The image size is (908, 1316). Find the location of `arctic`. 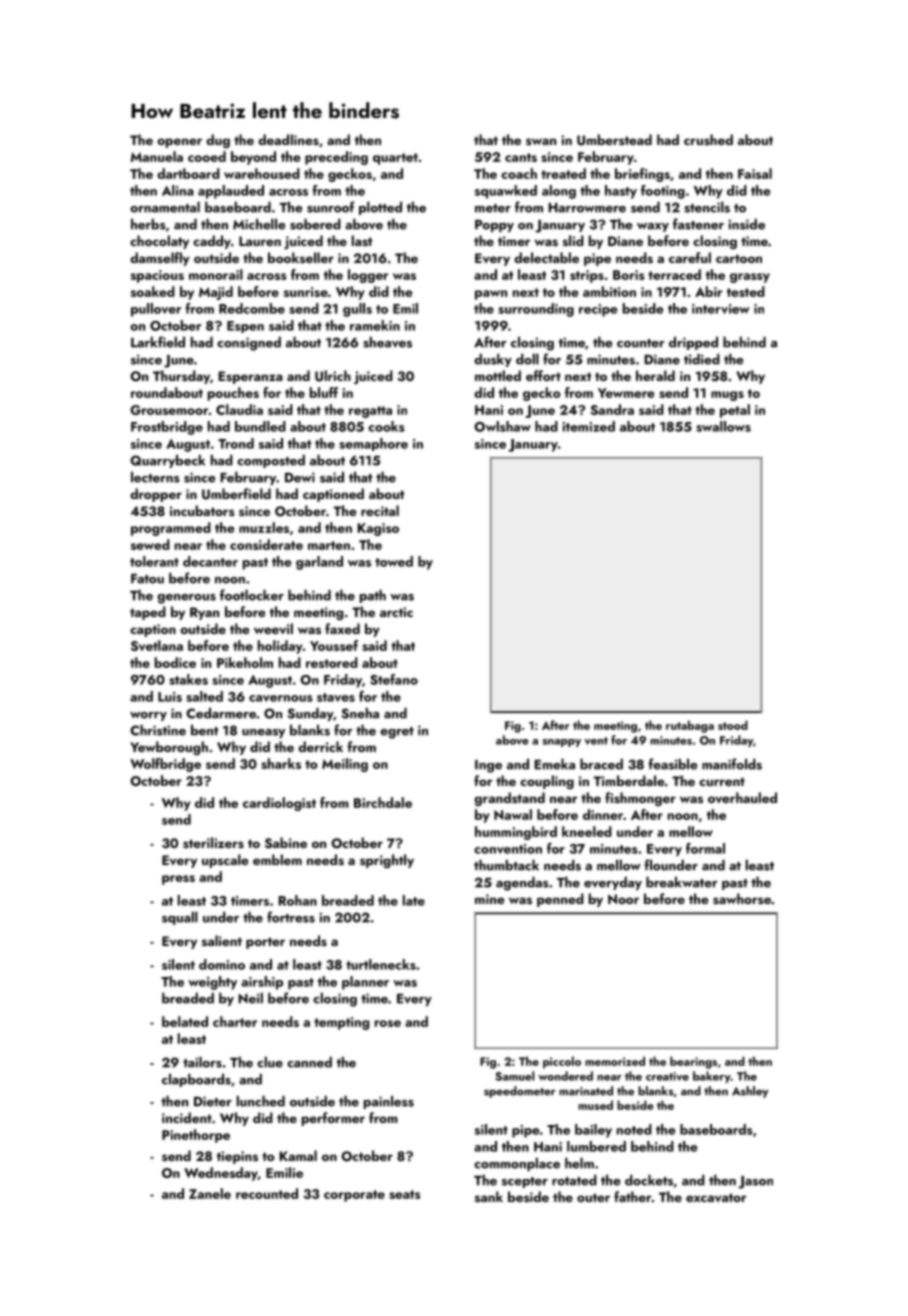

arctic is located at coordinates (396, 612).
